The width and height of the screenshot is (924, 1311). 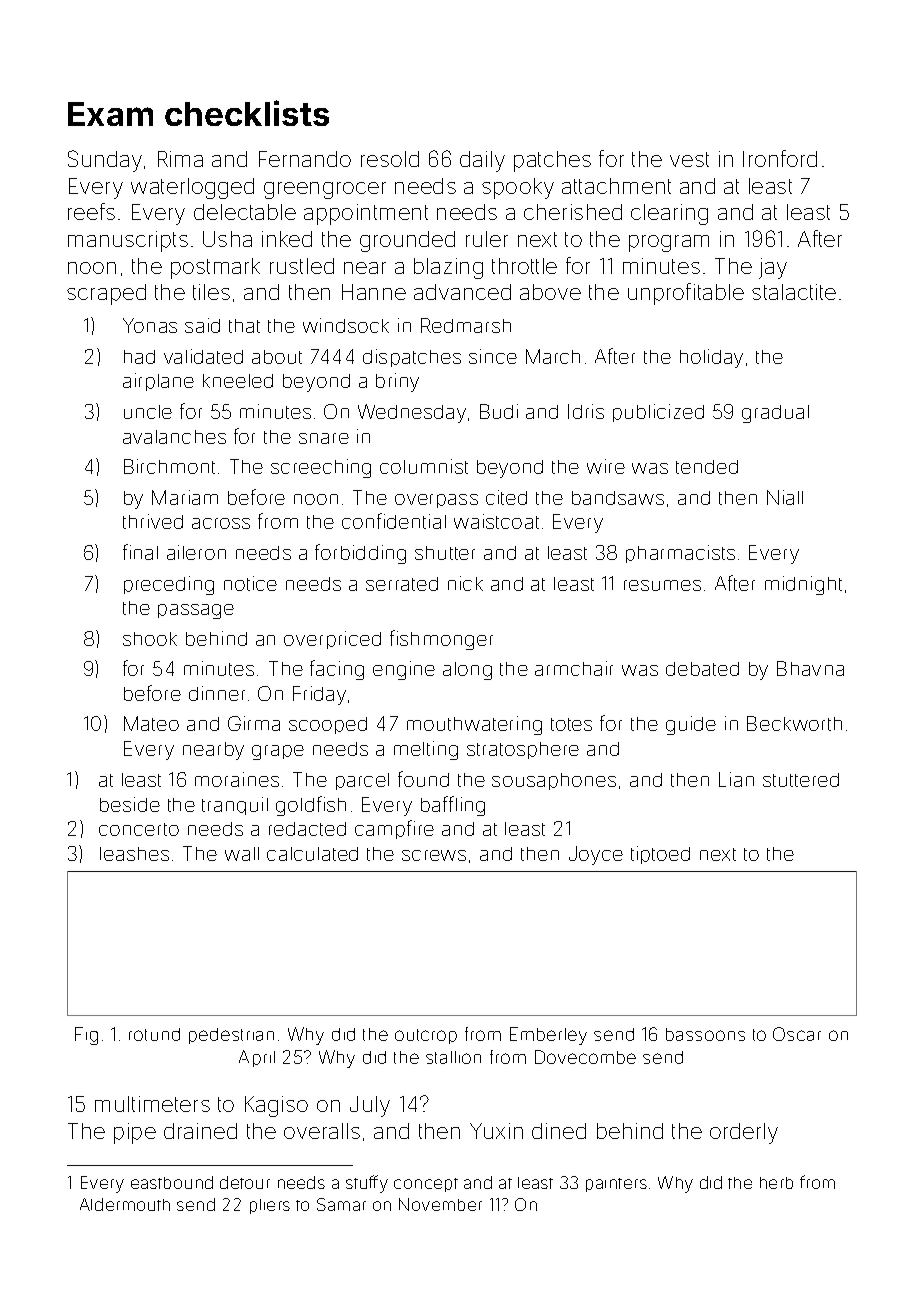 I want to click on holiday, so click(x=711, y=358).
